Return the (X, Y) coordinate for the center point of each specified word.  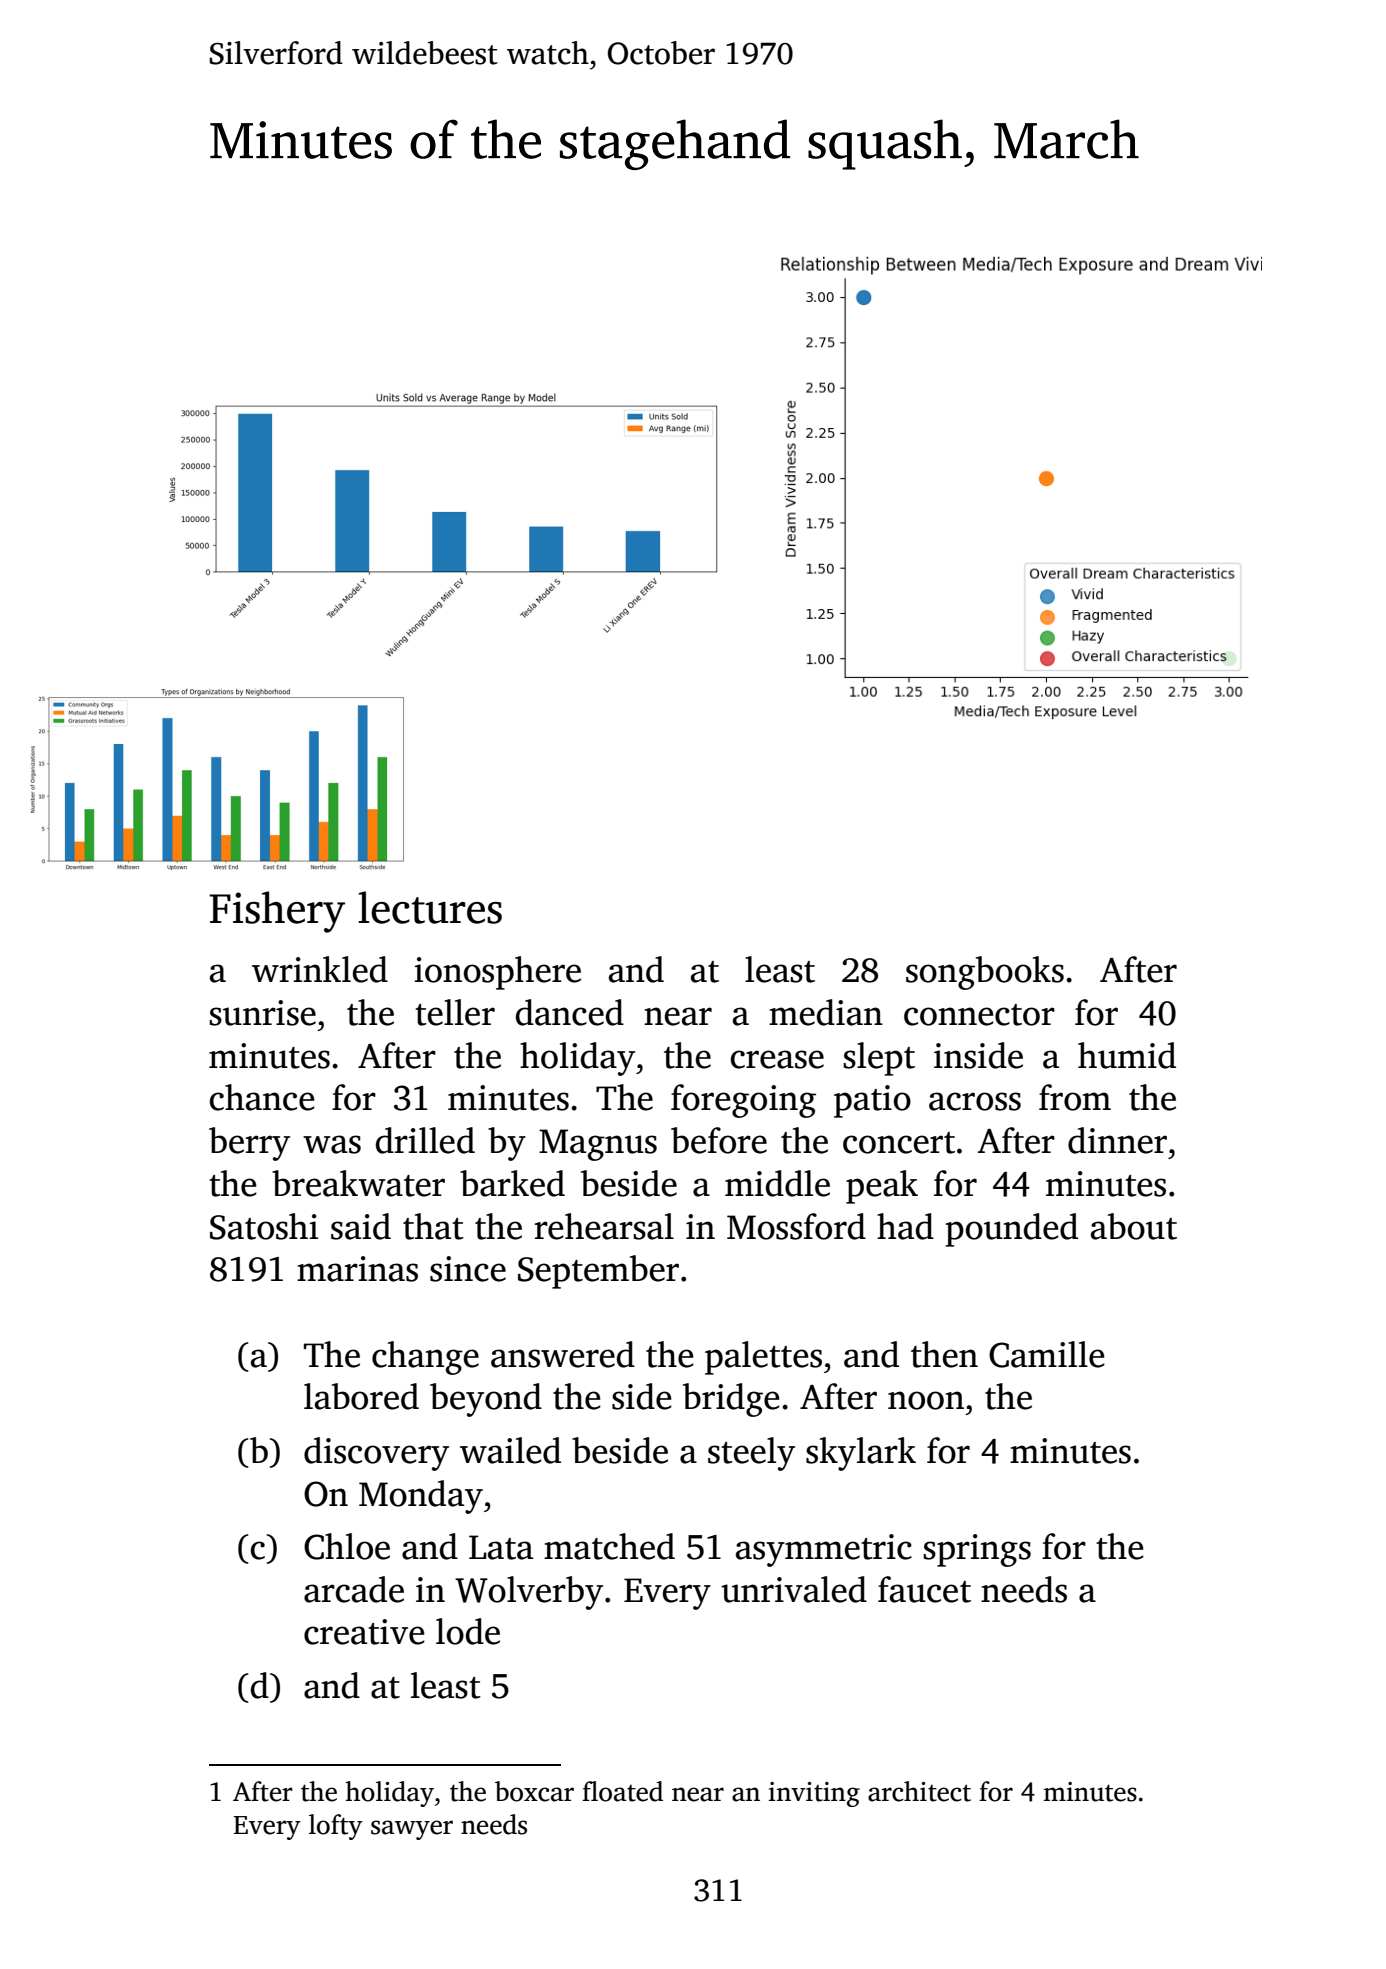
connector (979, 1015)
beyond (486, 1400)
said (361, 1226)
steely (751, 1454)
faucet (924, 1589)
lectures (430, 907)
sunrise (263, 1013)
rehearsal (604, 1226)
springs (977, 1550)
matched (609, 1546)
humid (1127, 1055)
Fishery (277, 912)
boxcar (534, 1791)
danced (570, 1012)
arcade (354, 1589)
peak (882, 1187)
